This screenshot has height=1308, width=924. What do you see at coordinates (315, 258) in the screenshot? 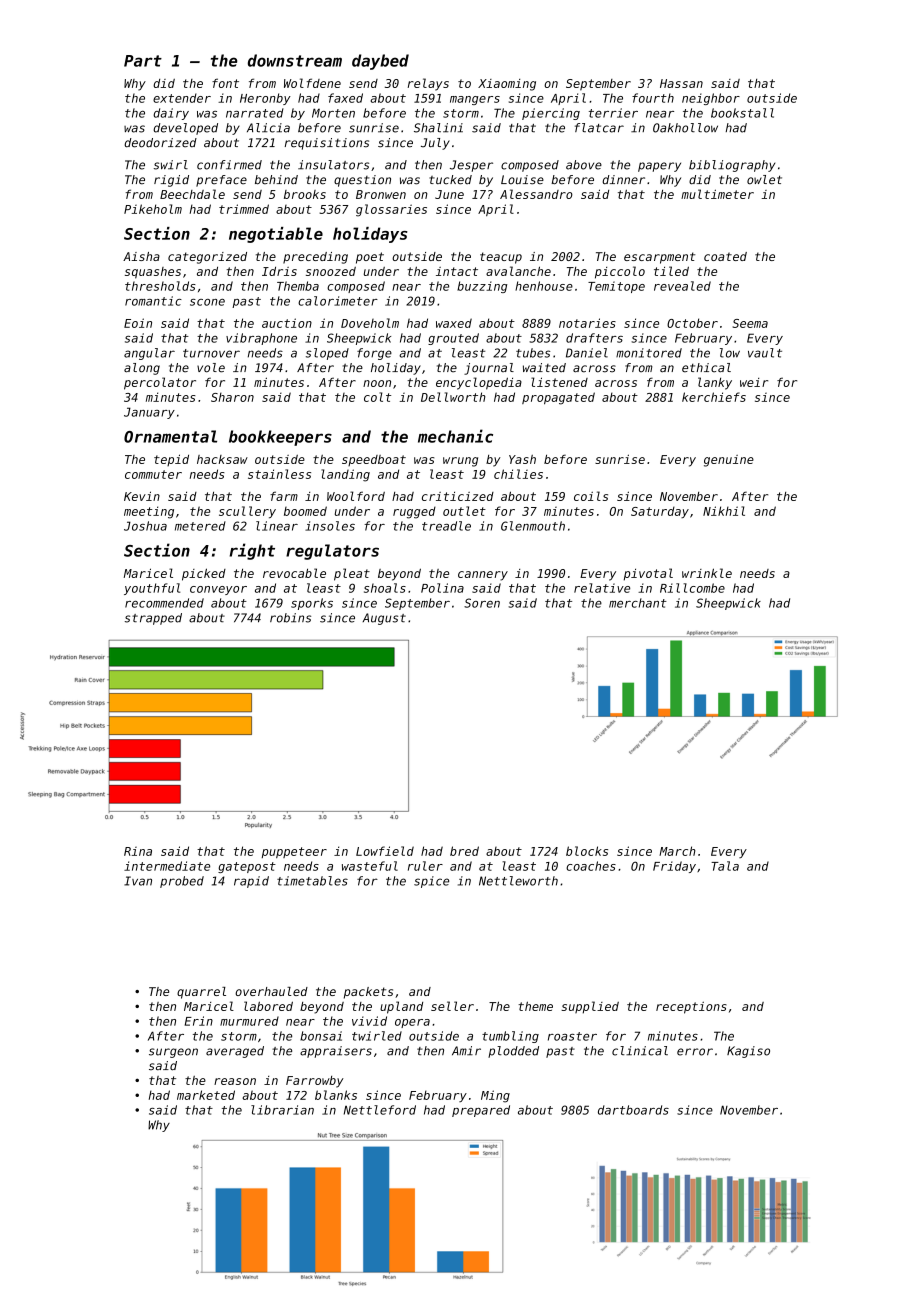
I see `preceding` at bounding box center [315, 258].
